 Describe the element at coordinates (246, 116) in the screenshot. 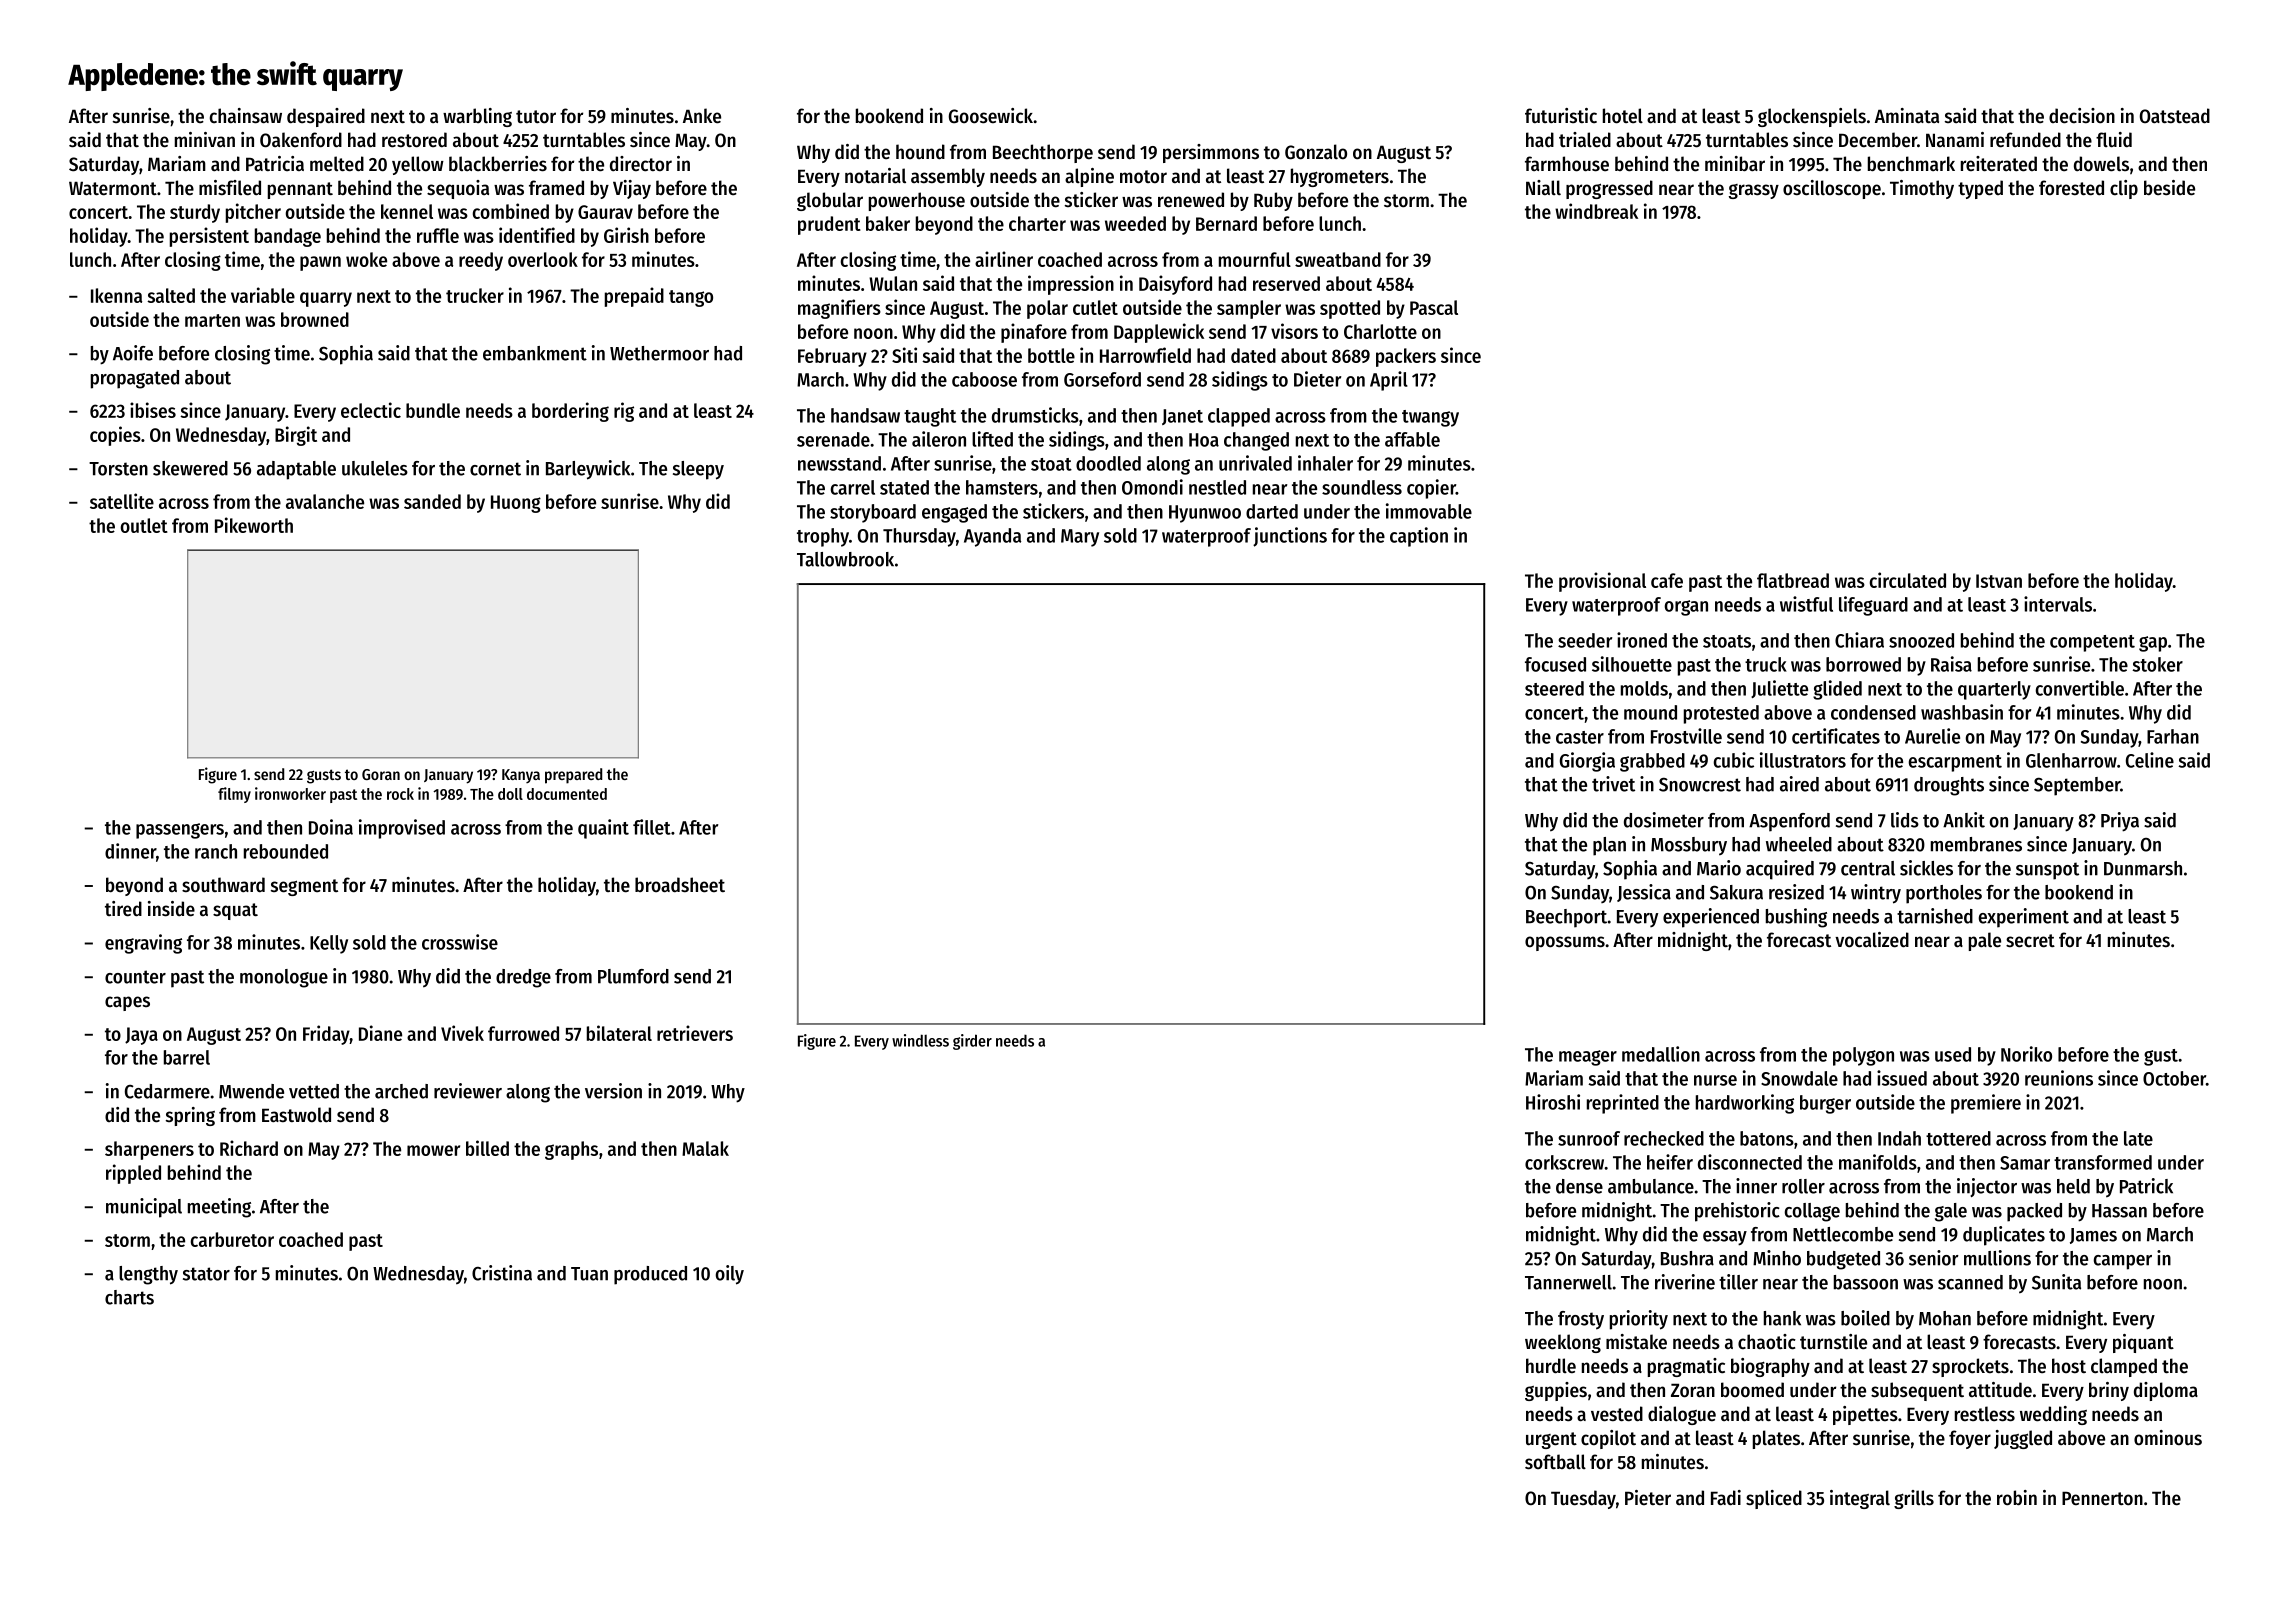

I see `chainsaw` at that location.
